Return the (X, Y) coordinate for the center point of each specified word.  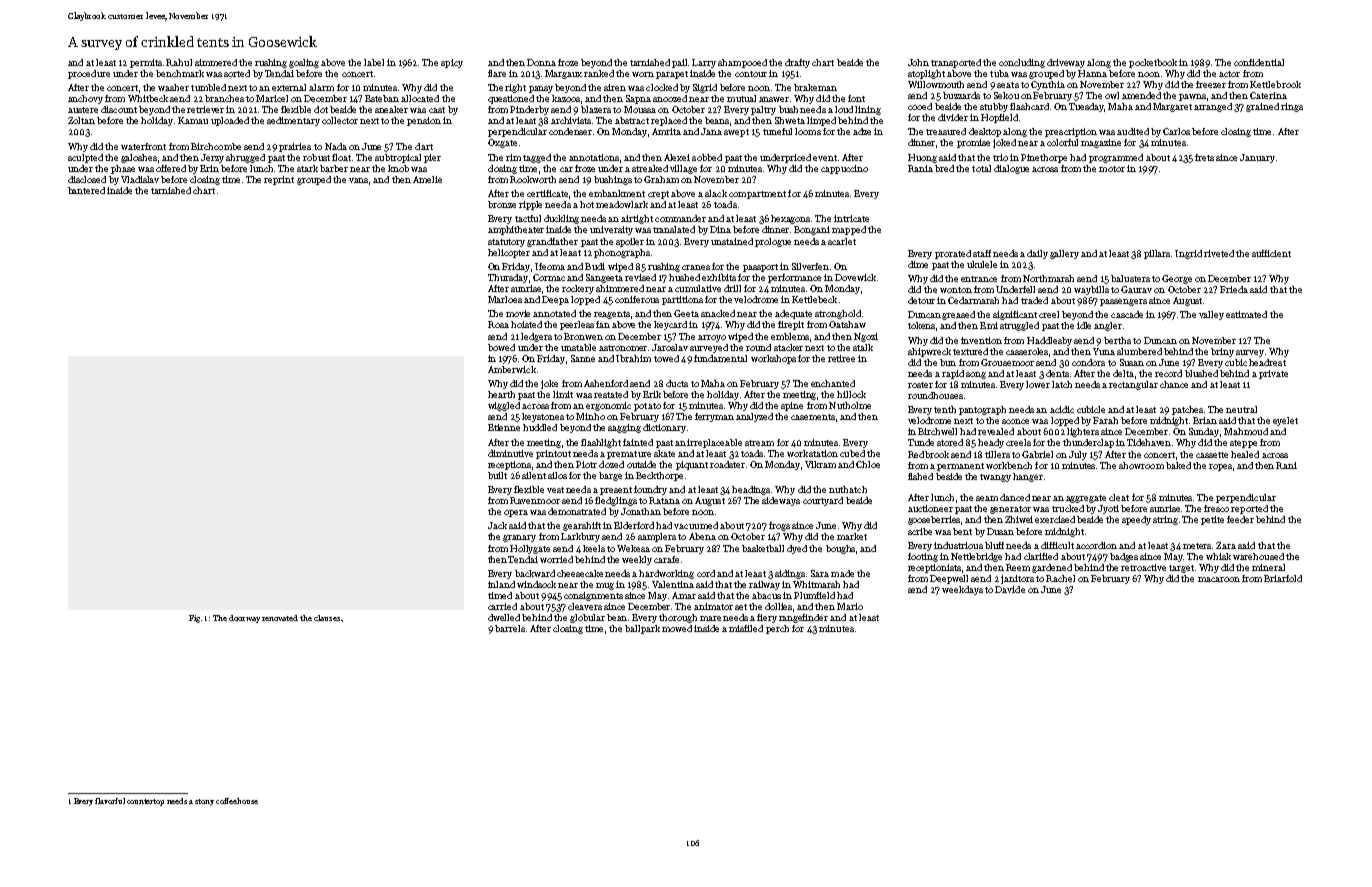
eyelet (1285, 421)
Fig (194, 619)
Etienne (504, 427)
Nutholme (850, 405)
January (1257, 158)
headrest (1267, 362)
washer (173, 87)
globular (587, 618)
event (825, 158)
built (497, 475)
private (1273, 374)
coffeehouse (237, 801)
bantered (86, 190)
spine (792, 406)
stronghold (838, 314)
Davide (1010, 589)
